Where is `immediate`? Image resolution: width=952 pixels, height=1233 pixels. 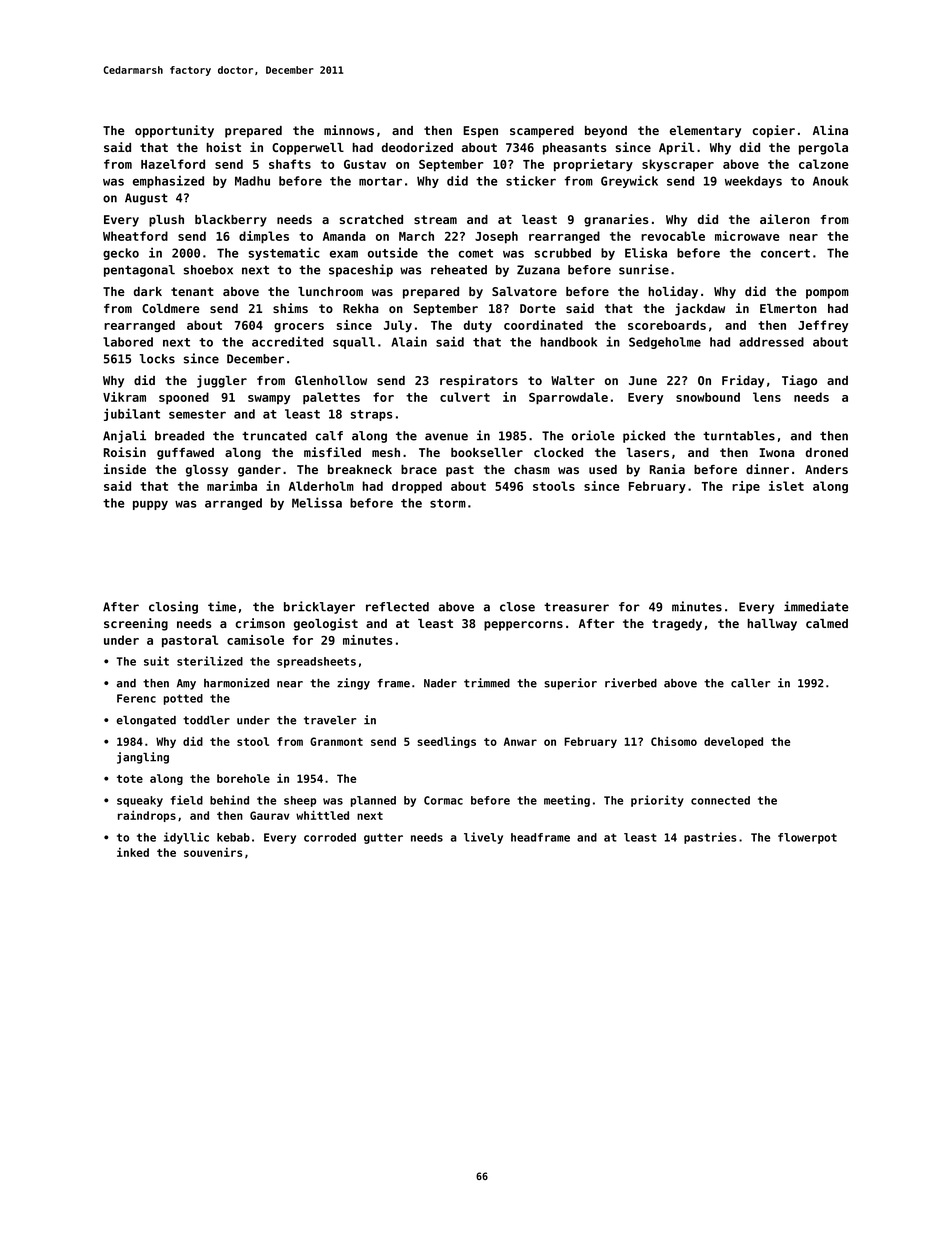
immediate is located at coordinates (816, 606).
